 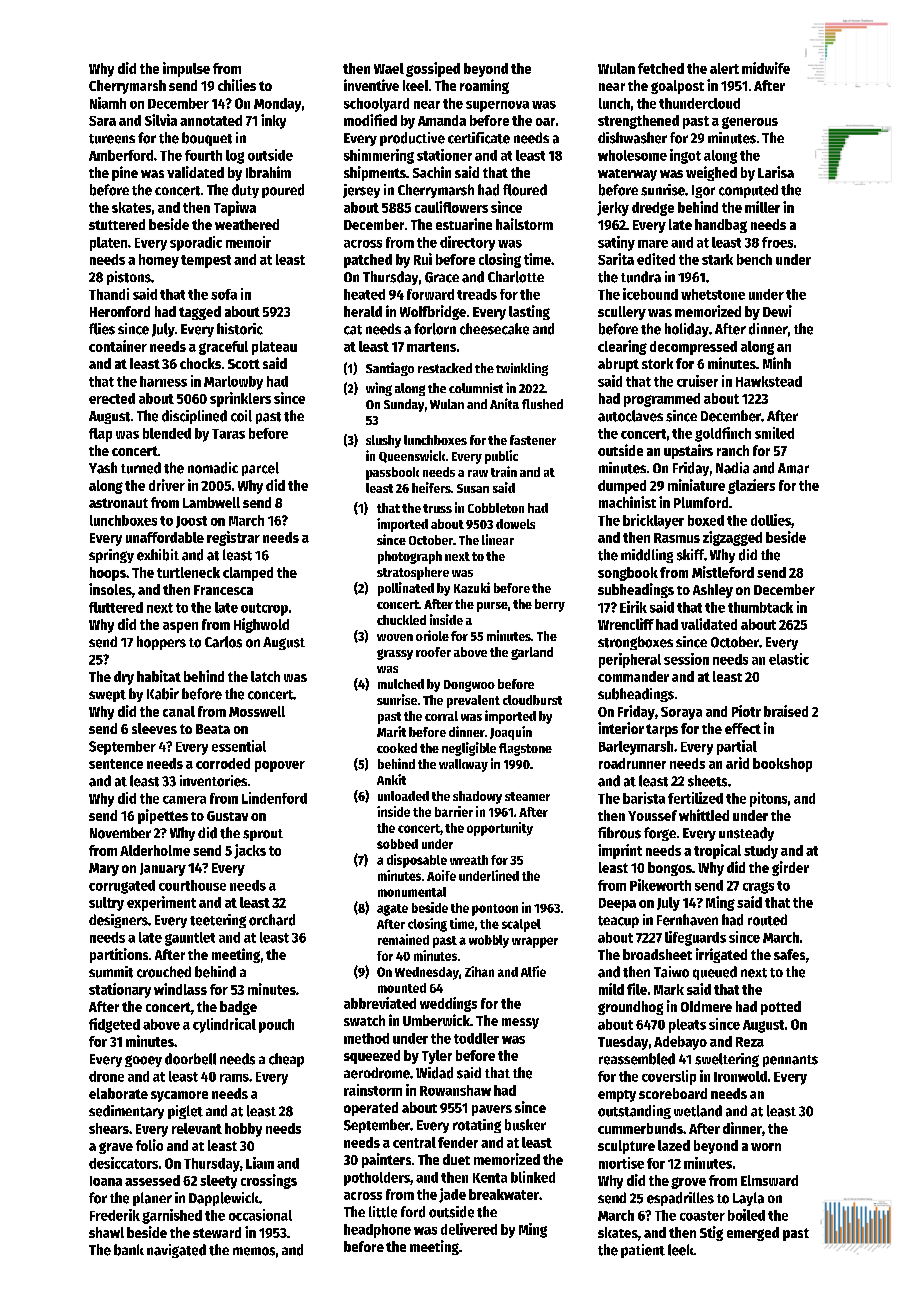 What do you see at coordinates (789, 659) in the screenshot?
I see `elastic` at bounding box center [789, 659].
